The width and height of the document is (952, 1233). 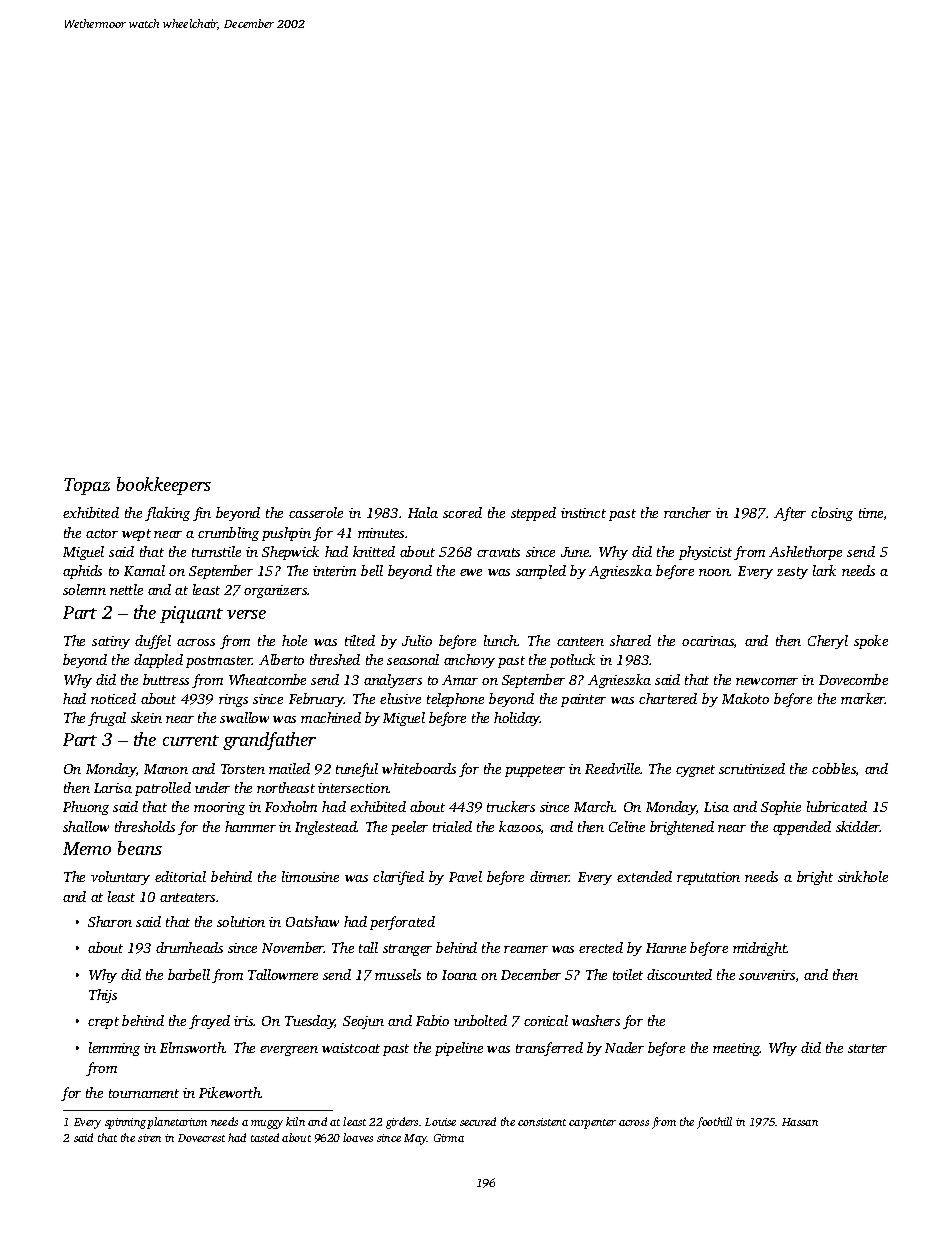 I want to click on mussels, so click(x=398, y=974).
